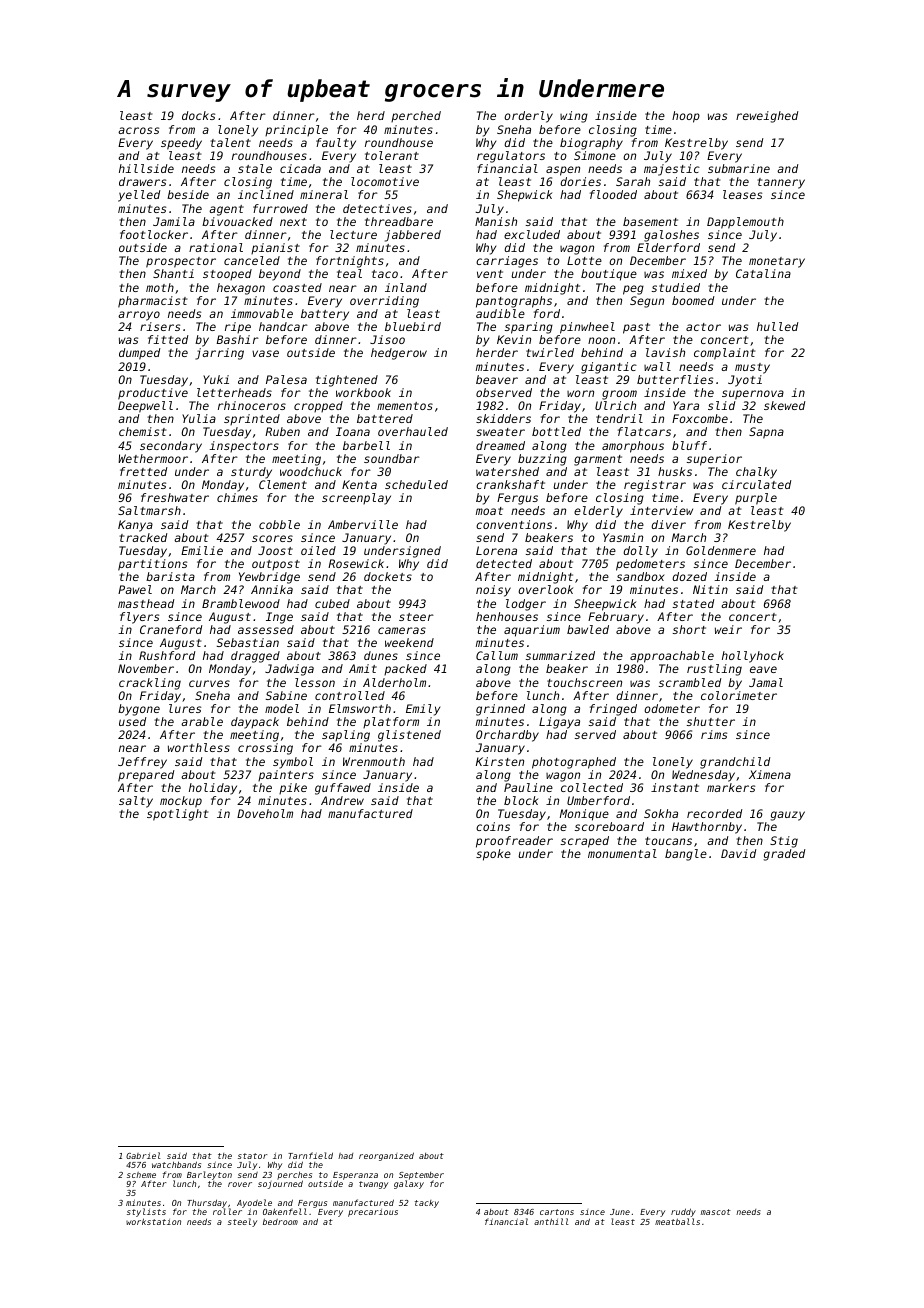 The image size is (924, 1308). What do you see at coordinates (416, 116) in the page?
I see `perched` at bounding box center [416, 116].
